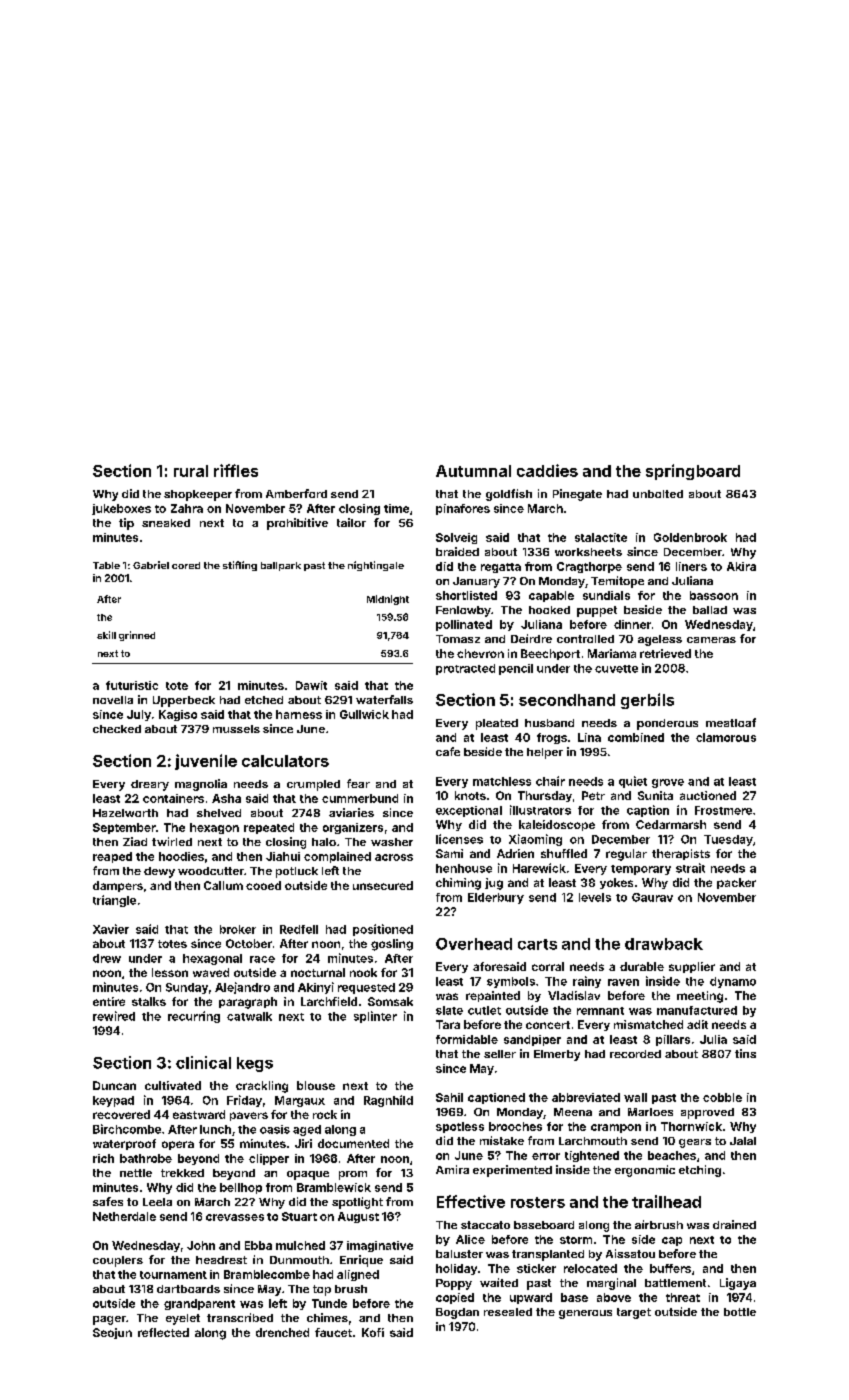 The image size is (849, 1400). I want to click on juvenile, so click(206, 762).
